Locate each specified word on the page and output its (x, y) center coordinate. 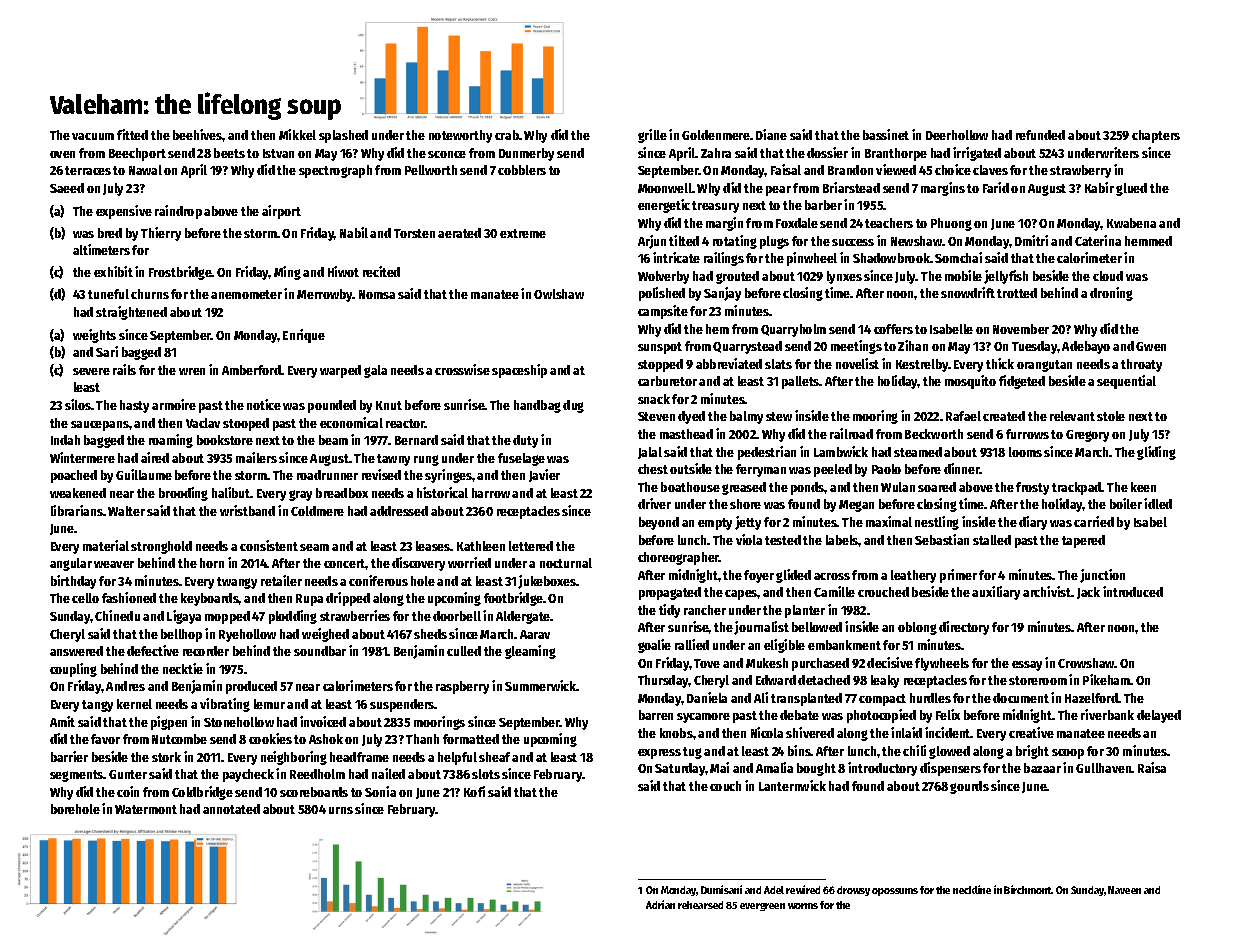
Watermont (146, 809)
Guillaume (144, 474)
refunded (1040, 135)
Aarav (535, 634)
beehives (197, 134)
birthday (73, 582)
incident (948, 732)
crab (507, 135)
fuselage (521, 459)
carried (1094, 521)
